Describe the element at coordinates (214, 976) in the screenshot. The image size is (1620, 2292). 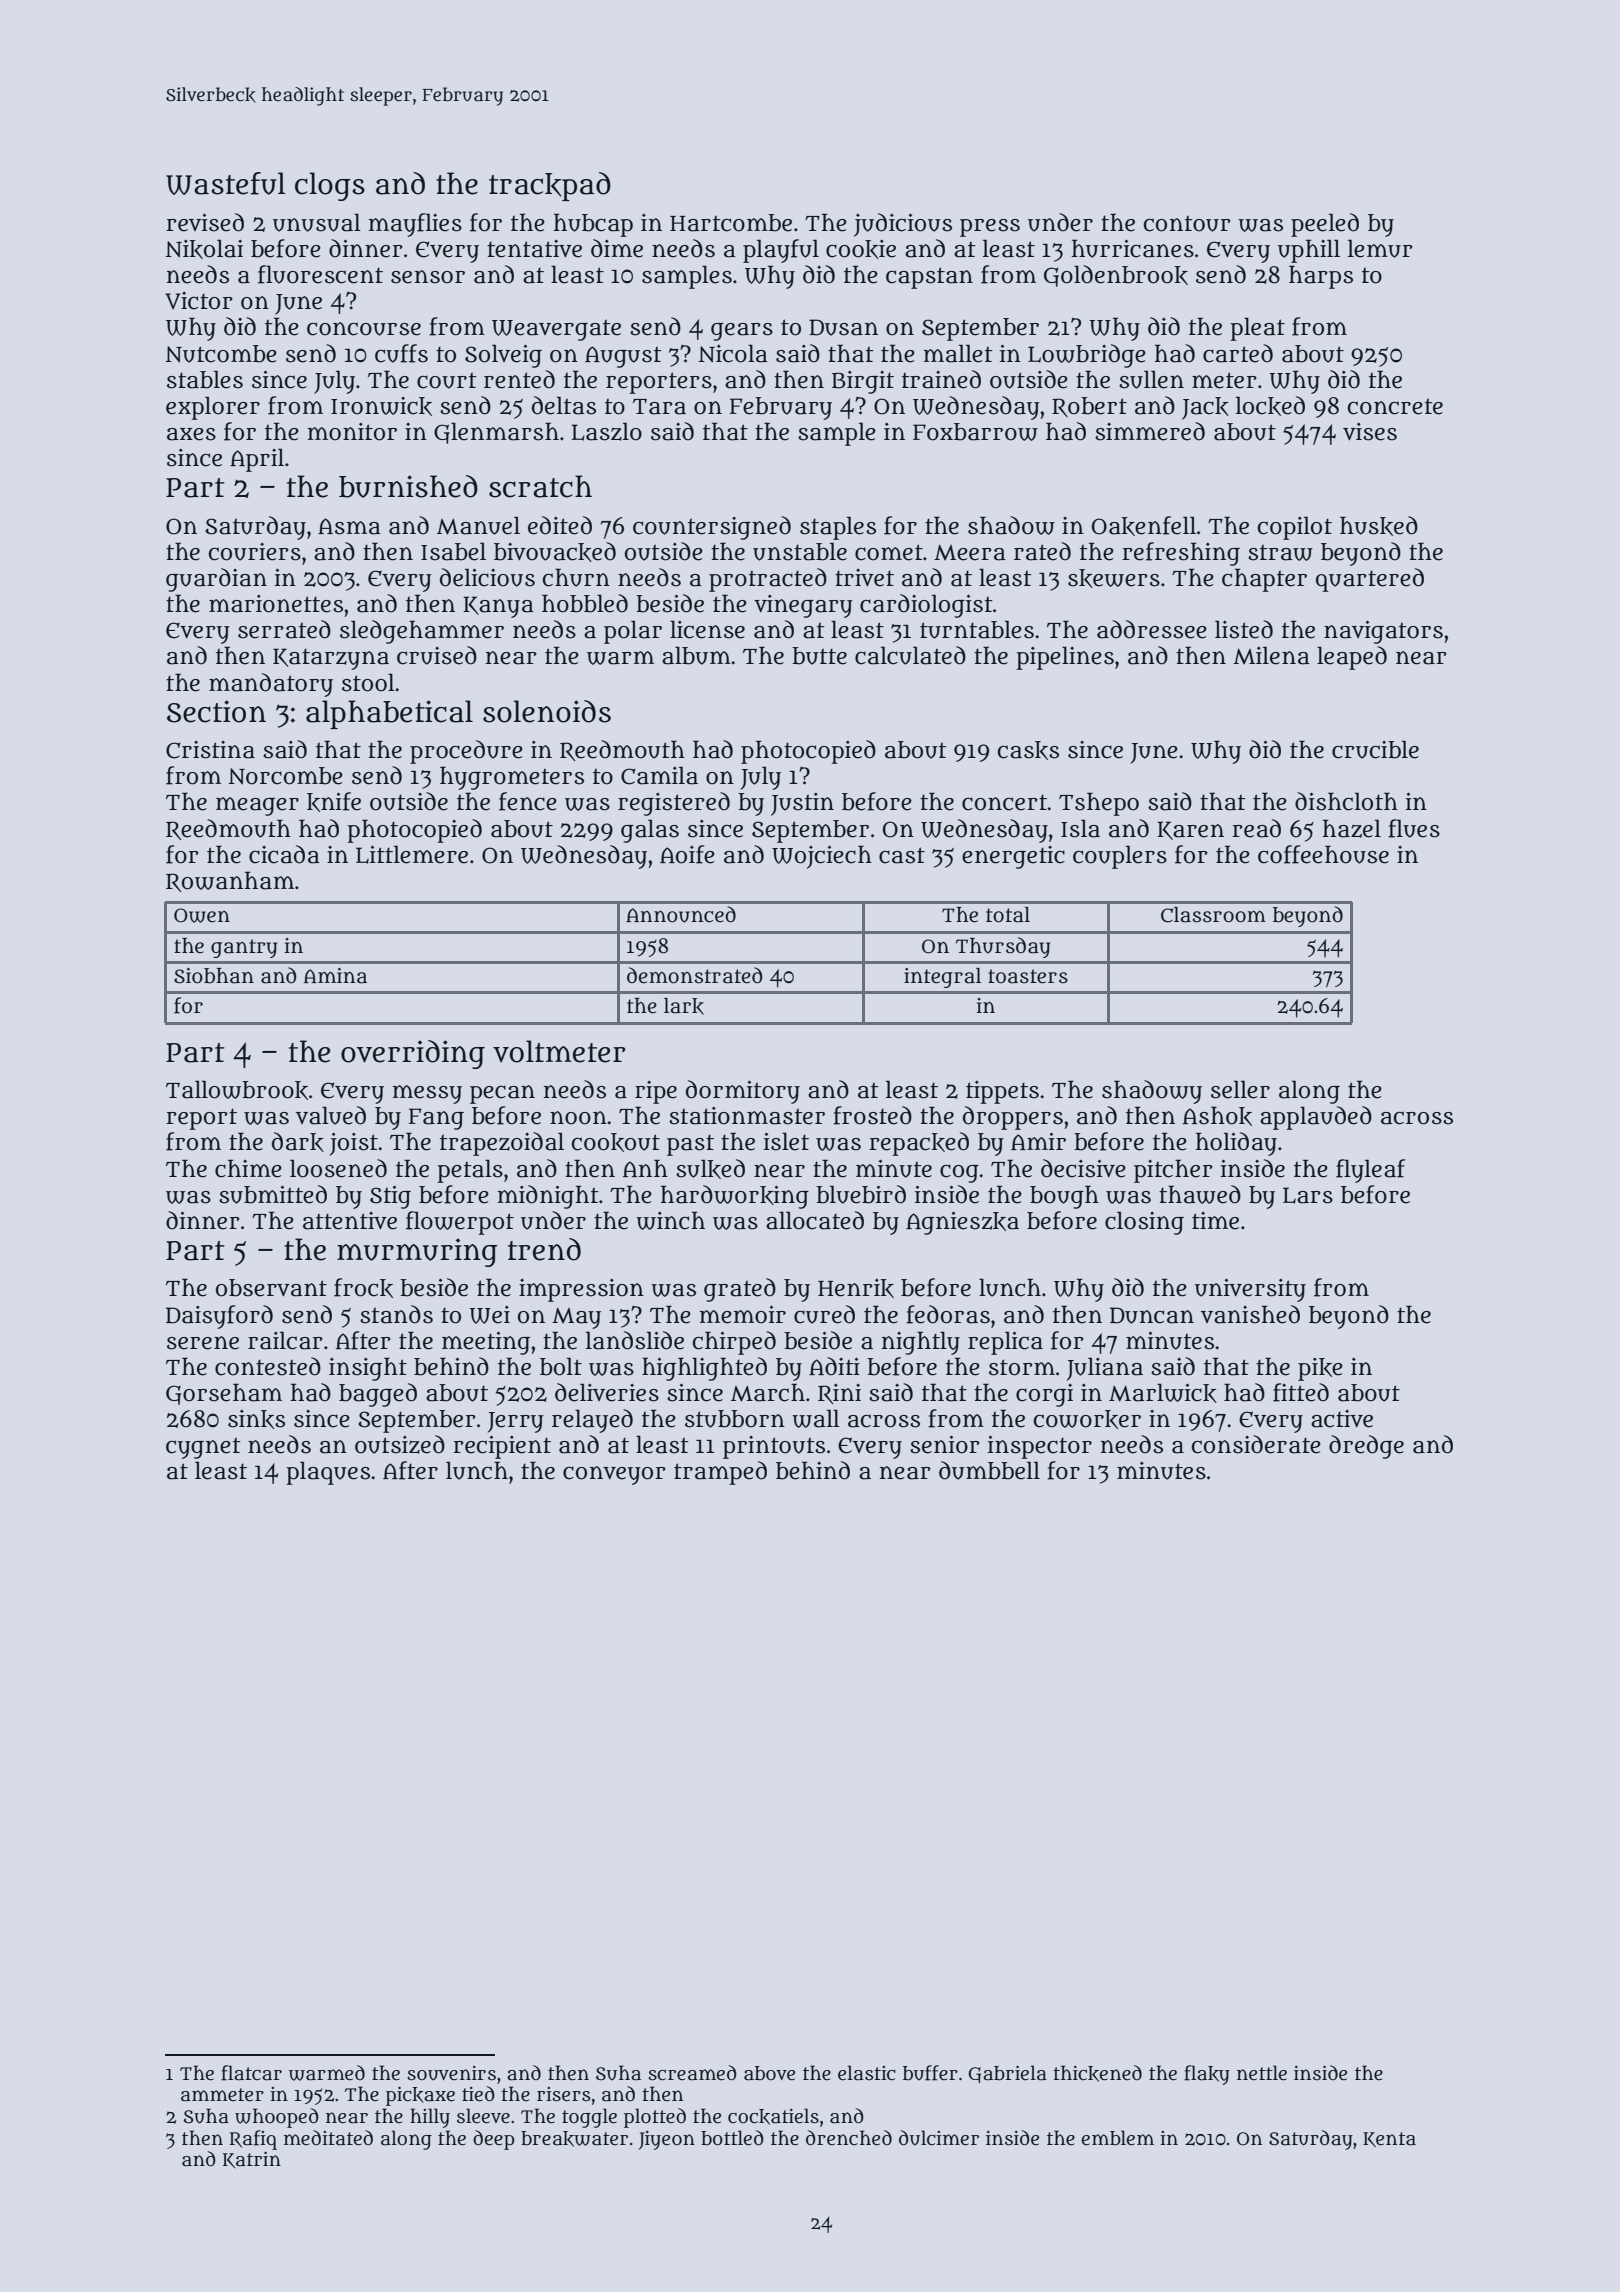
I see `Siobhan` at that location.
